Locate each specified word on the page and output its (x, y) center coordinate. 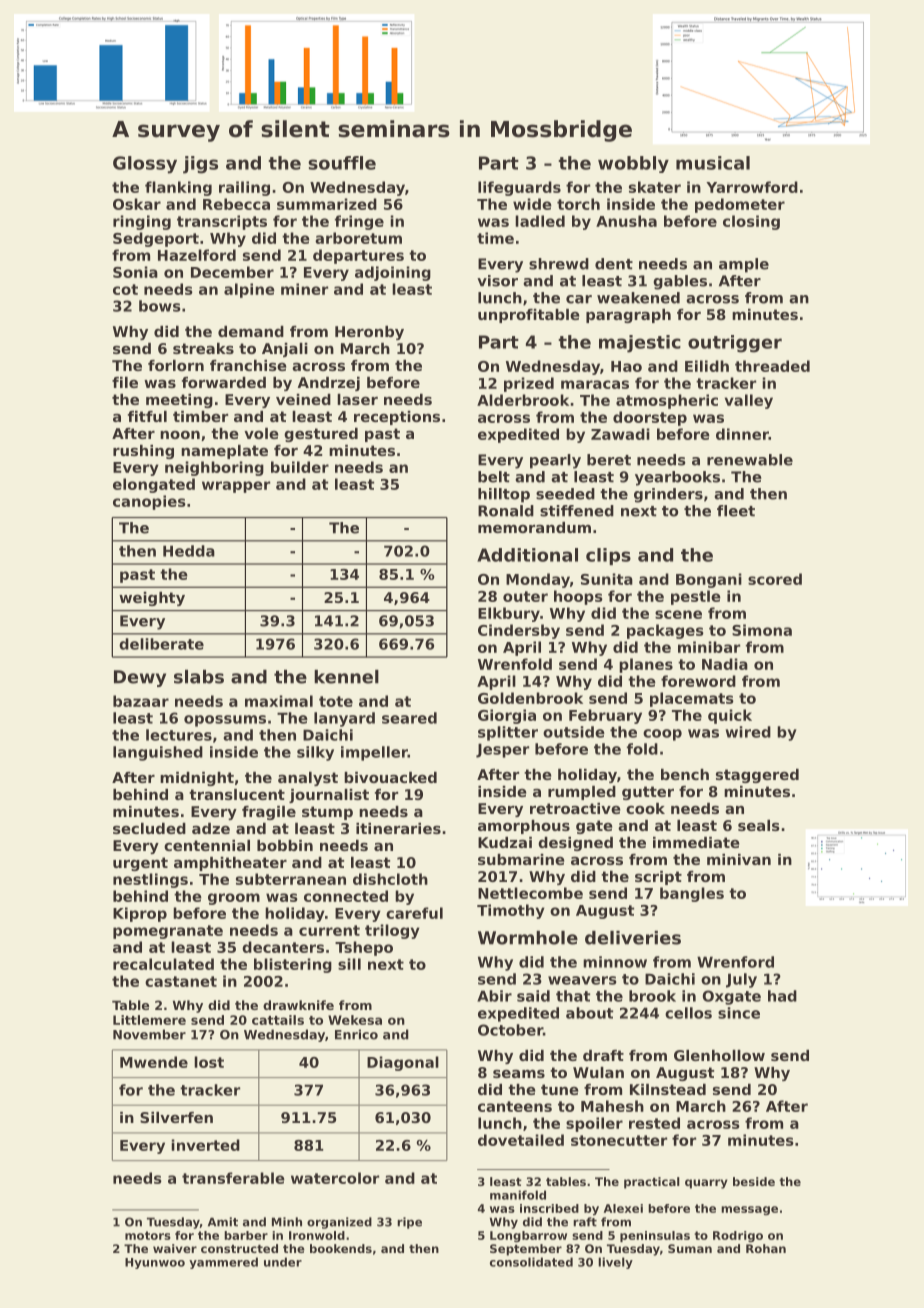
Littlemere (149, 1020)
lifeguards (519, 188)
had (782, 996)
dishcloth (390, 879)
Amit (223, 1221)
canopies (149, 502)
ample (744, 265)
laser (357, 399)
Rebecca (236, 204)
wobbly (633, 164)
